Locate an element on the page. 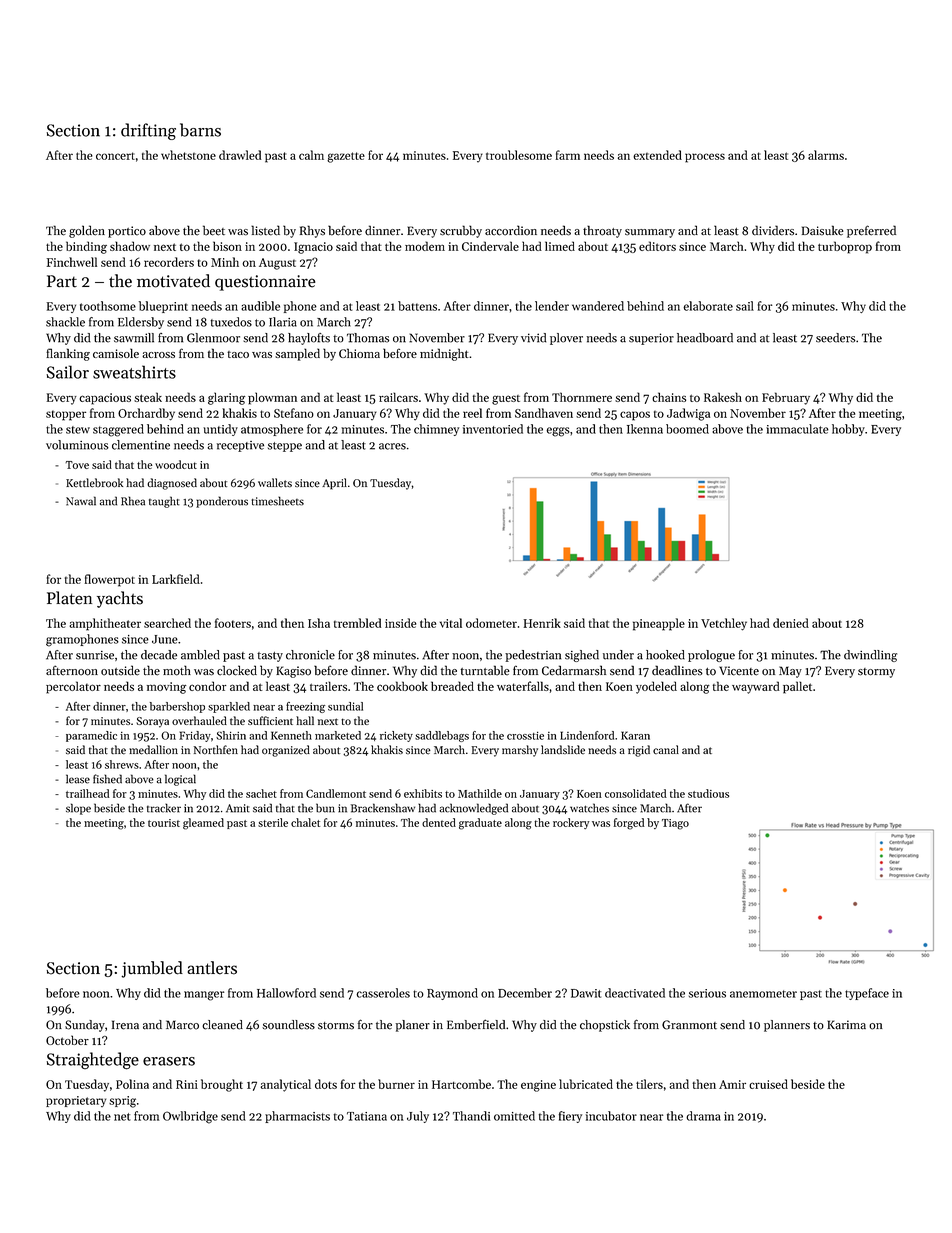 The width and height of the document is (952, 1233). farm is located at coordinates (567, 155).
